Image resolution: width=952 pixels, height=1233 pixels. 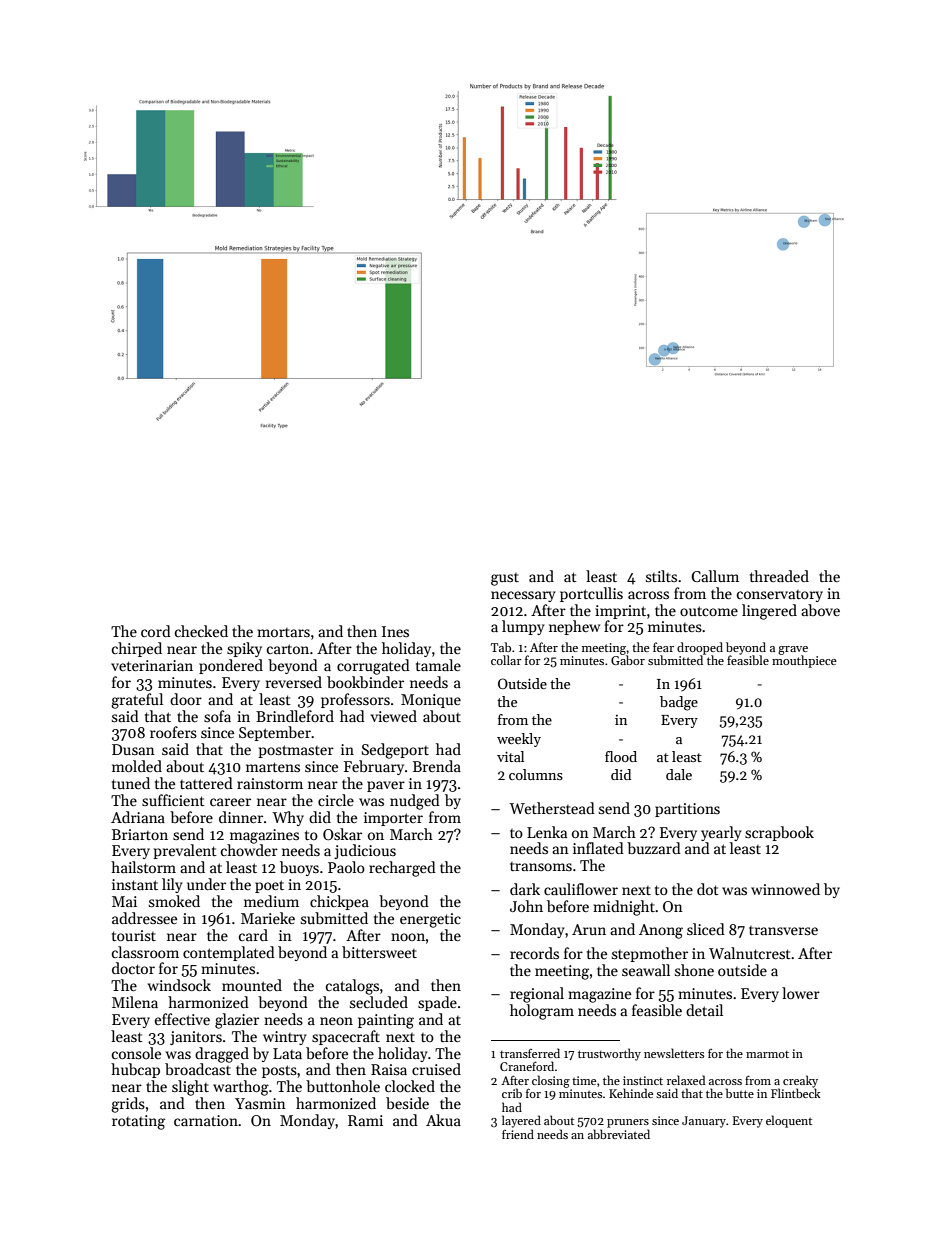 I want to click on checked, so click(x=201, y=631).
